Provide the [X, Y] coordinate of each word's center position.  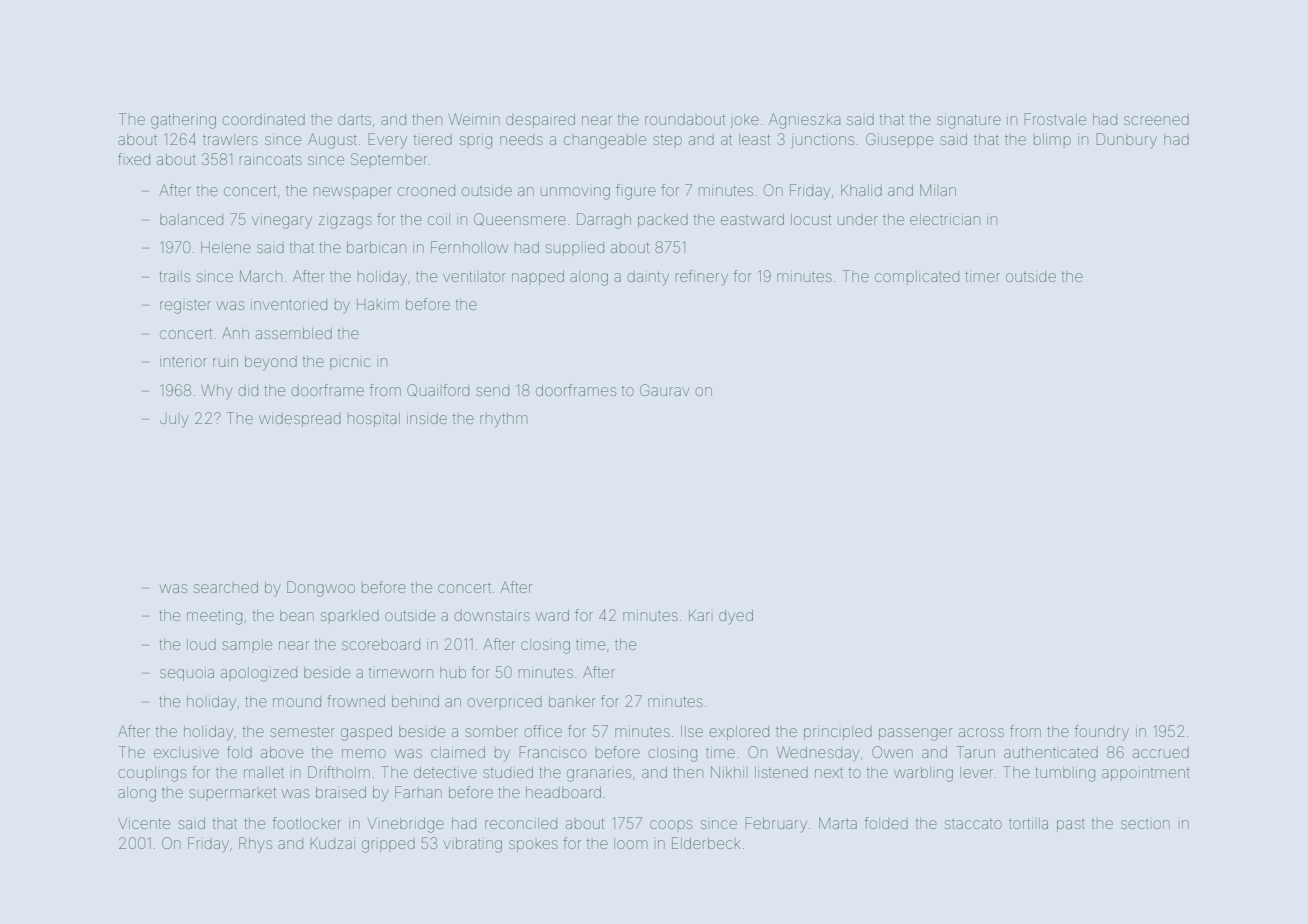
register [185, 307]
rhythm [503, 420]
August [332, 141]
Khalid [861, 190]
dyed [736, 617]
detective [445, 772]
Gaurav [664, 390]
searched [226, 587]
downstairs [492, 615]
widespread [300, 420]
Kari [699, 615]
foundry [1102, 732]
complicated [917, 276]
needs [521, 139]
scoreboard [381, 644]
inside [427, 418]
